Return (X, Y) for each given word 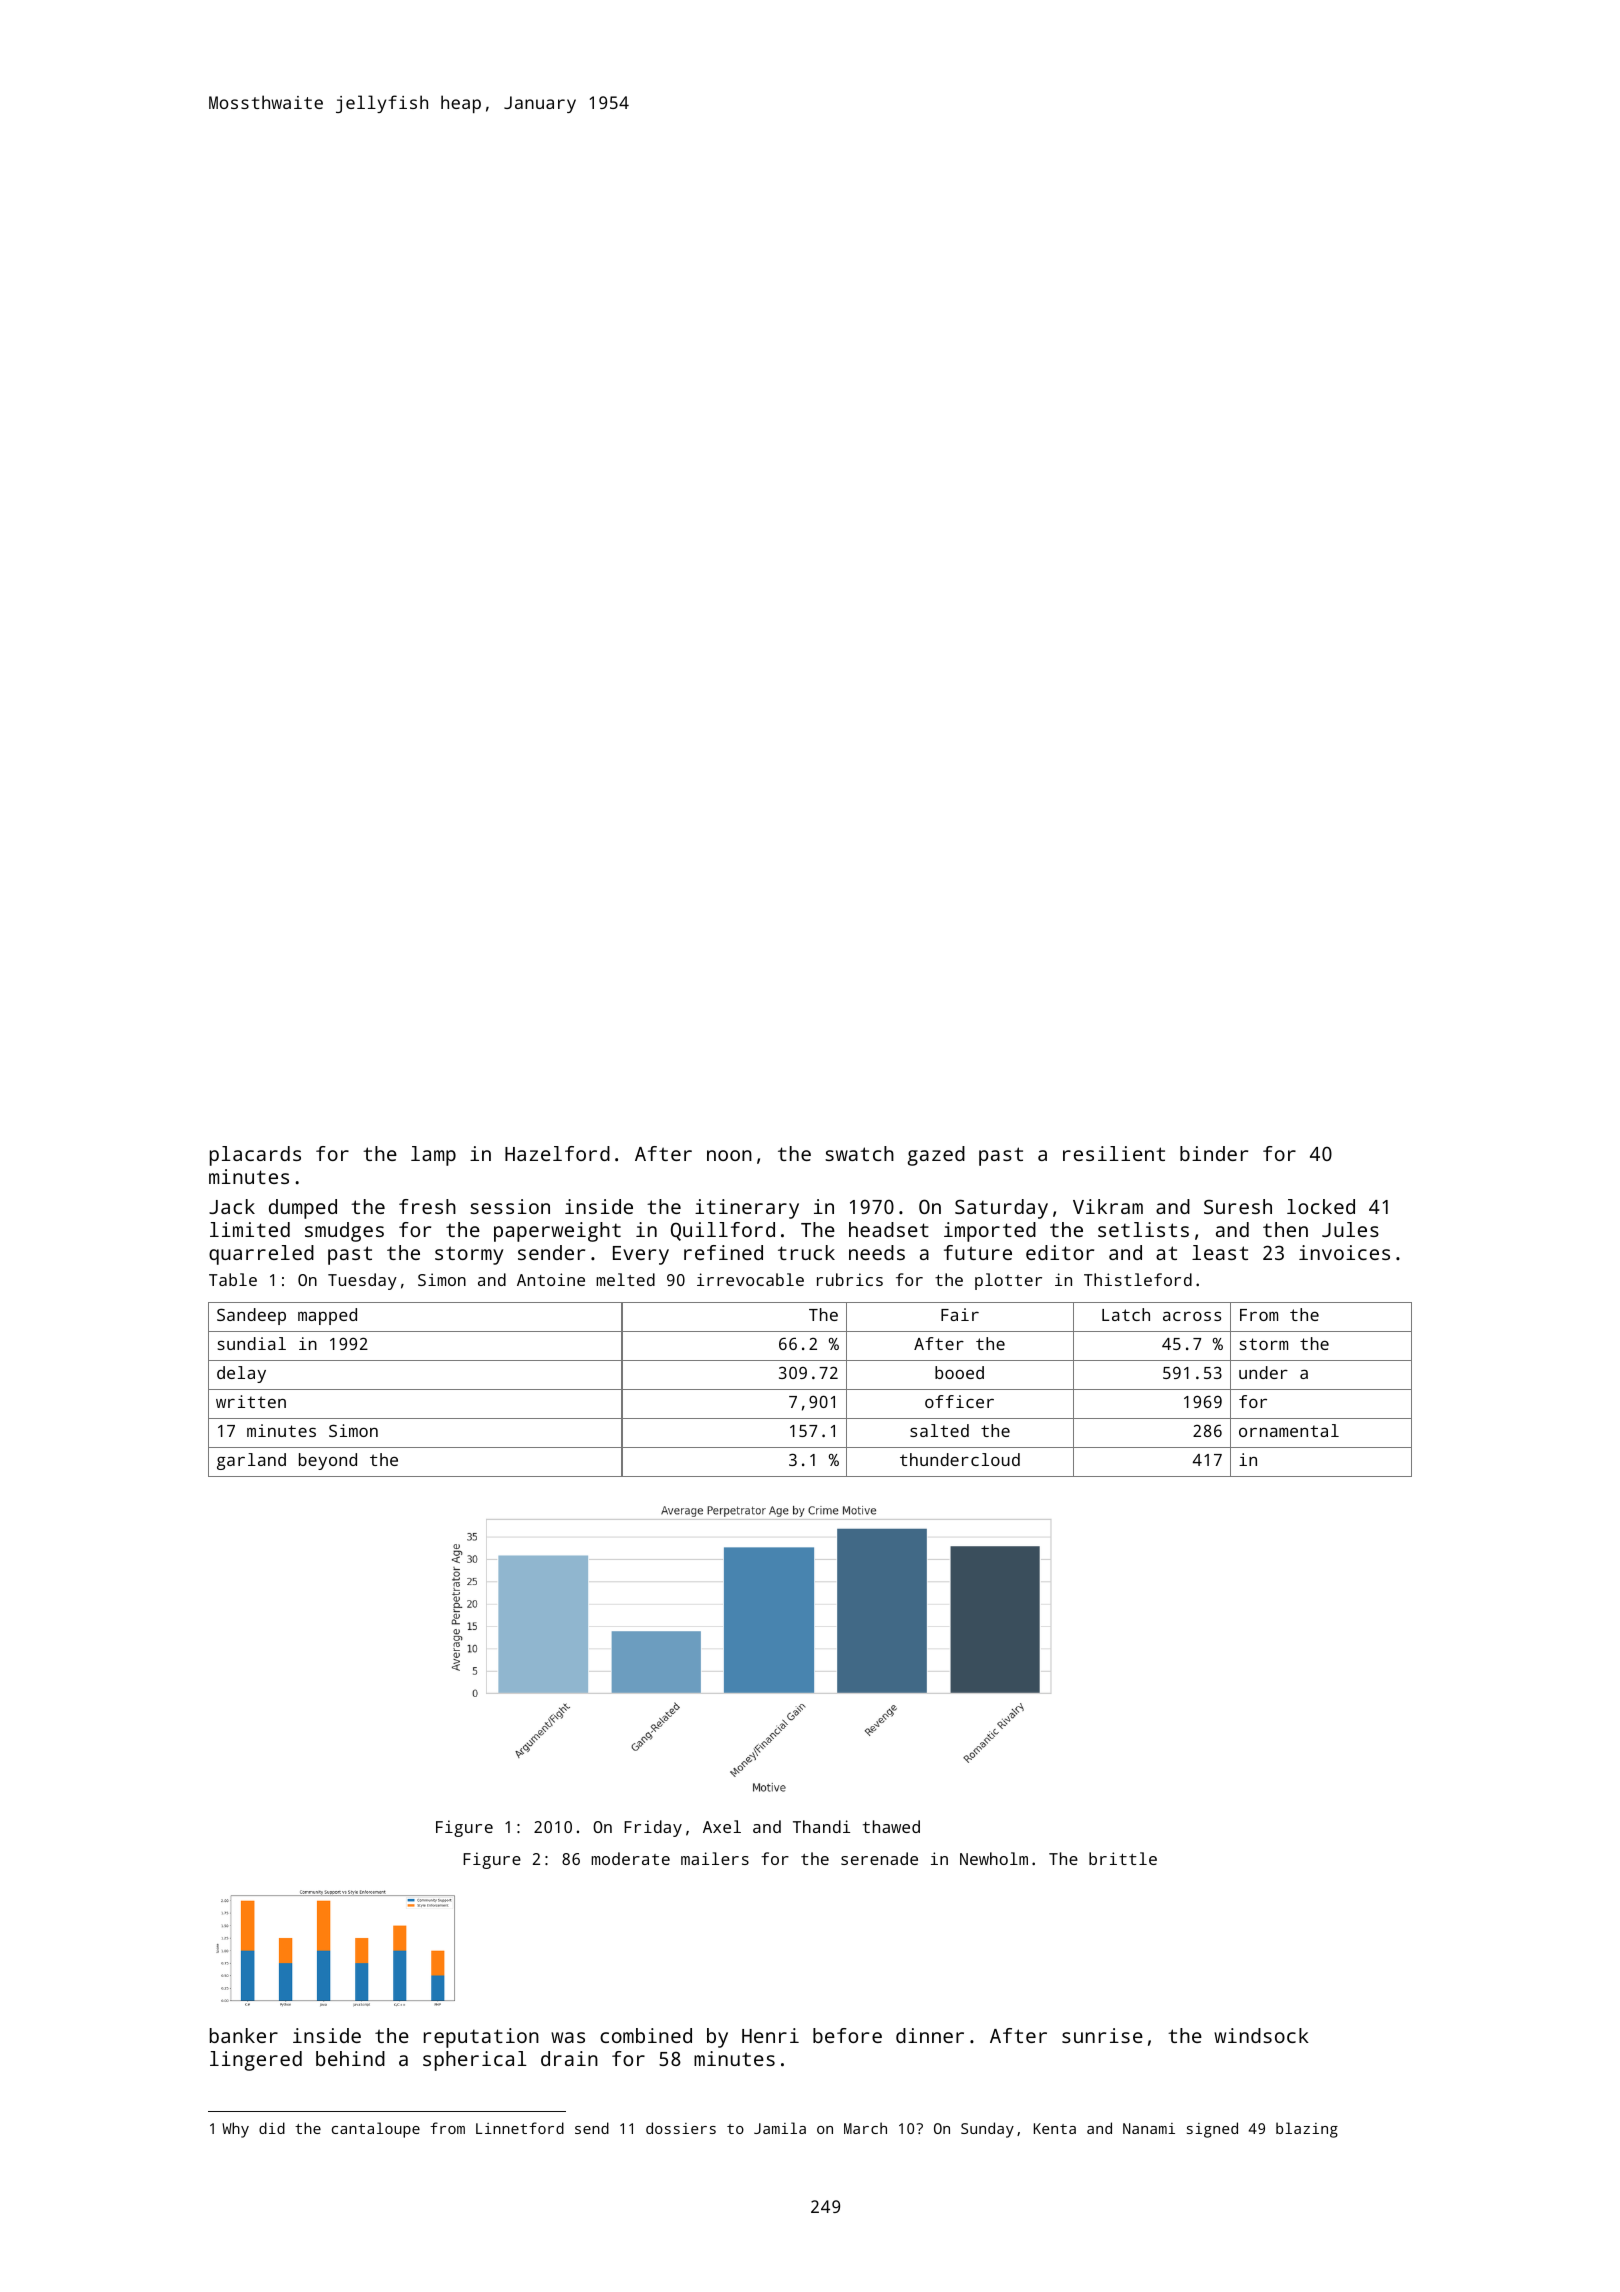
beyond (328, 1461)
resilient (1114, 1153)
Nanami (1149, 2128)
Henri (770, 2035)
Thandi (821, 1826)
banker (244, 2035)
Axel (722, 1826)
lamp (433, 1156)
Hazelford (557, 1153)
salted (939, 1430)
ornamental (1289, 1430)
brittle (1123, 1858)
